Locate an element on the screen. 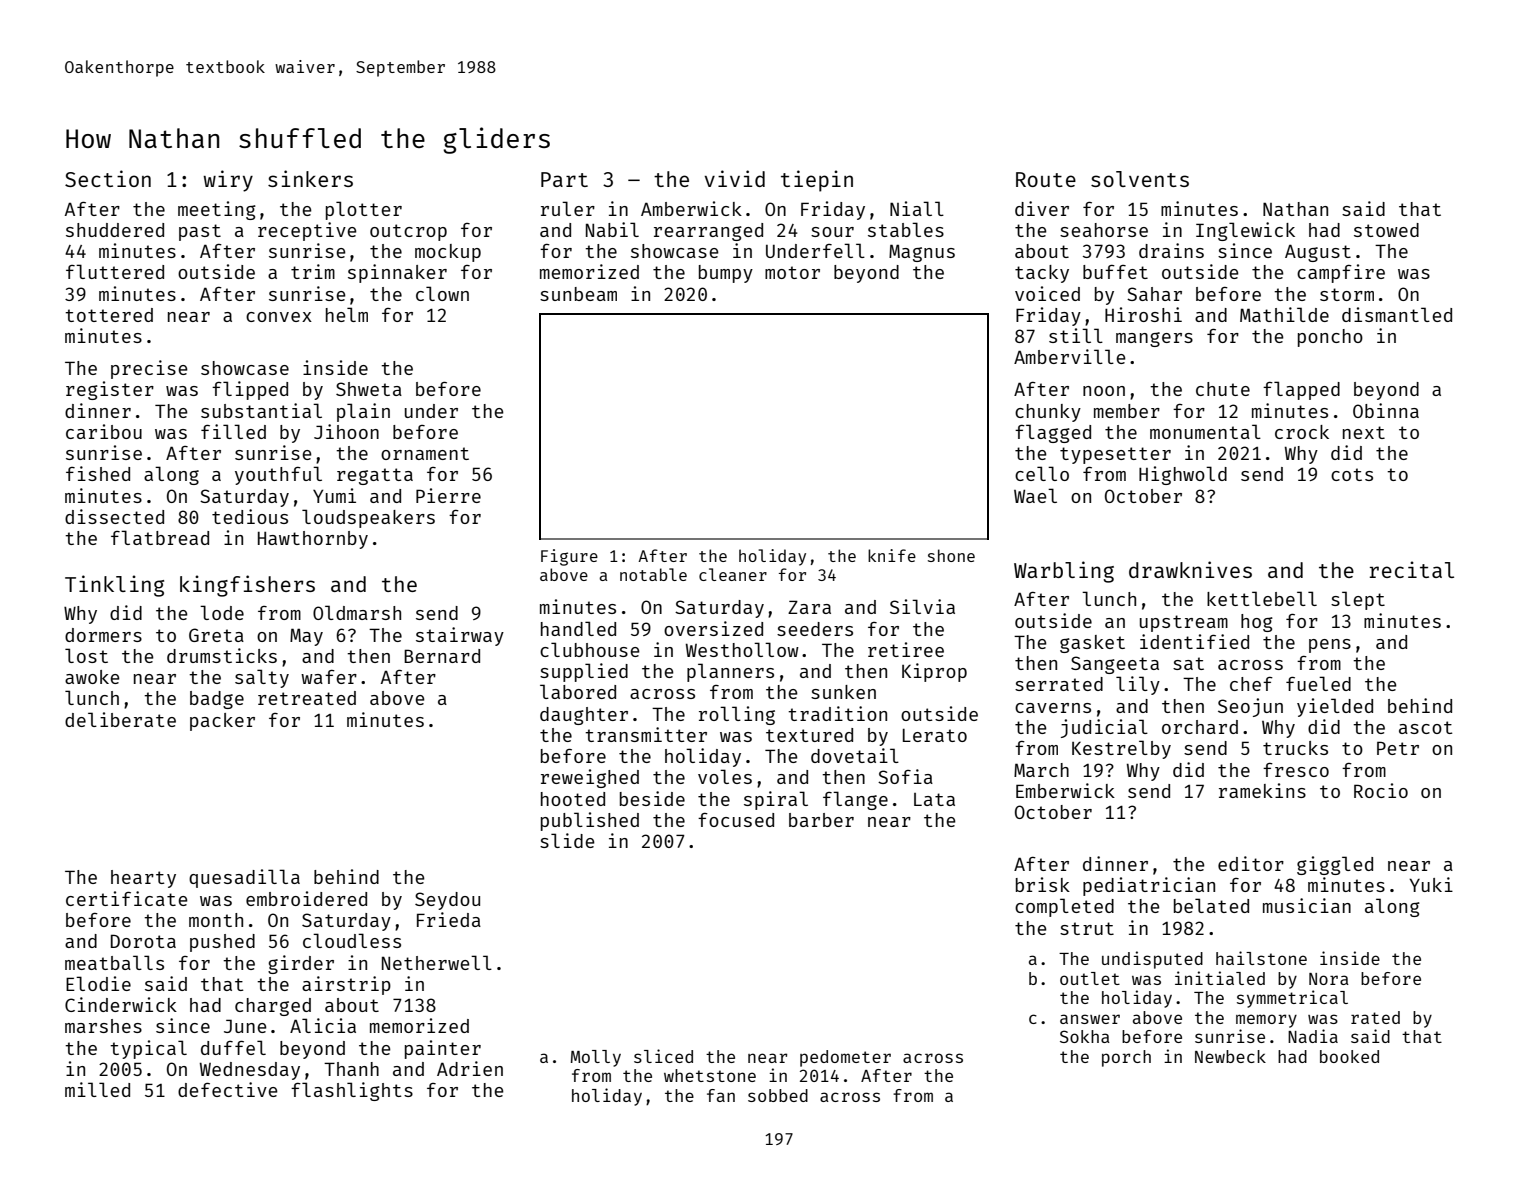  recital is located at coordinates (1412, 569).
